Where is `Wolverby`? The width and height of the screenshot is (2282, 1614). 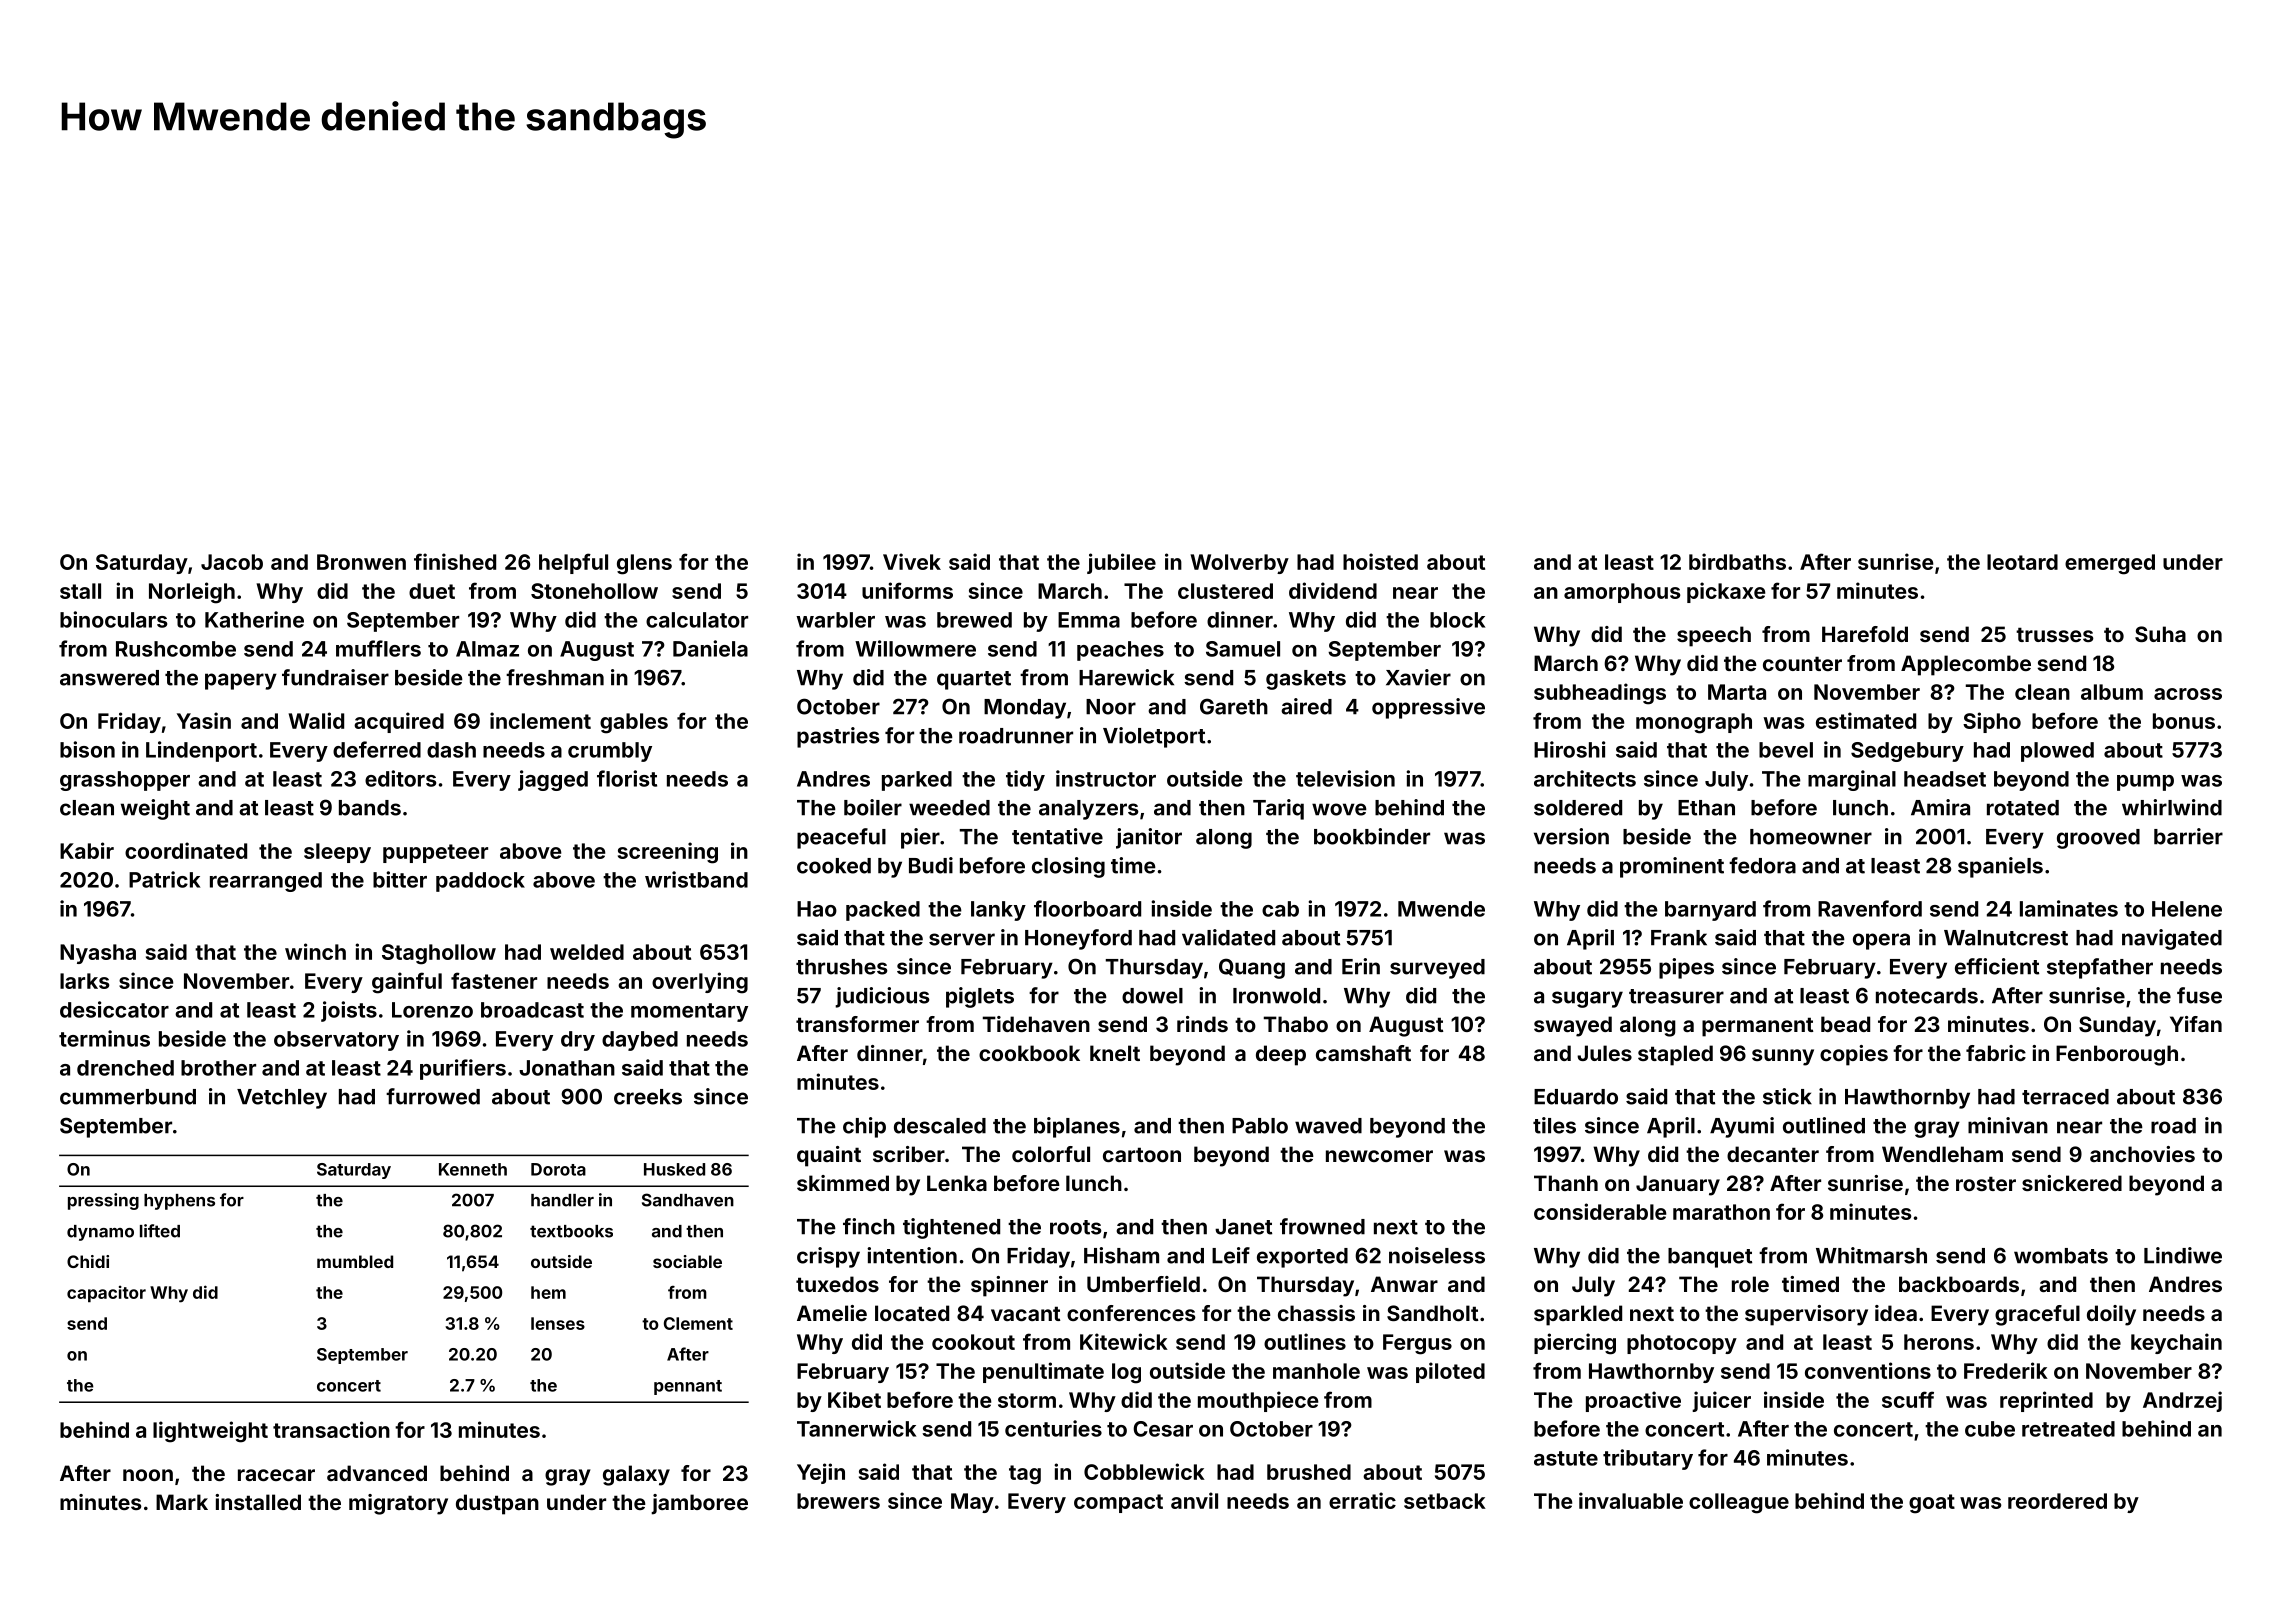
Wolverby is located at coordinates (1239, 564).
